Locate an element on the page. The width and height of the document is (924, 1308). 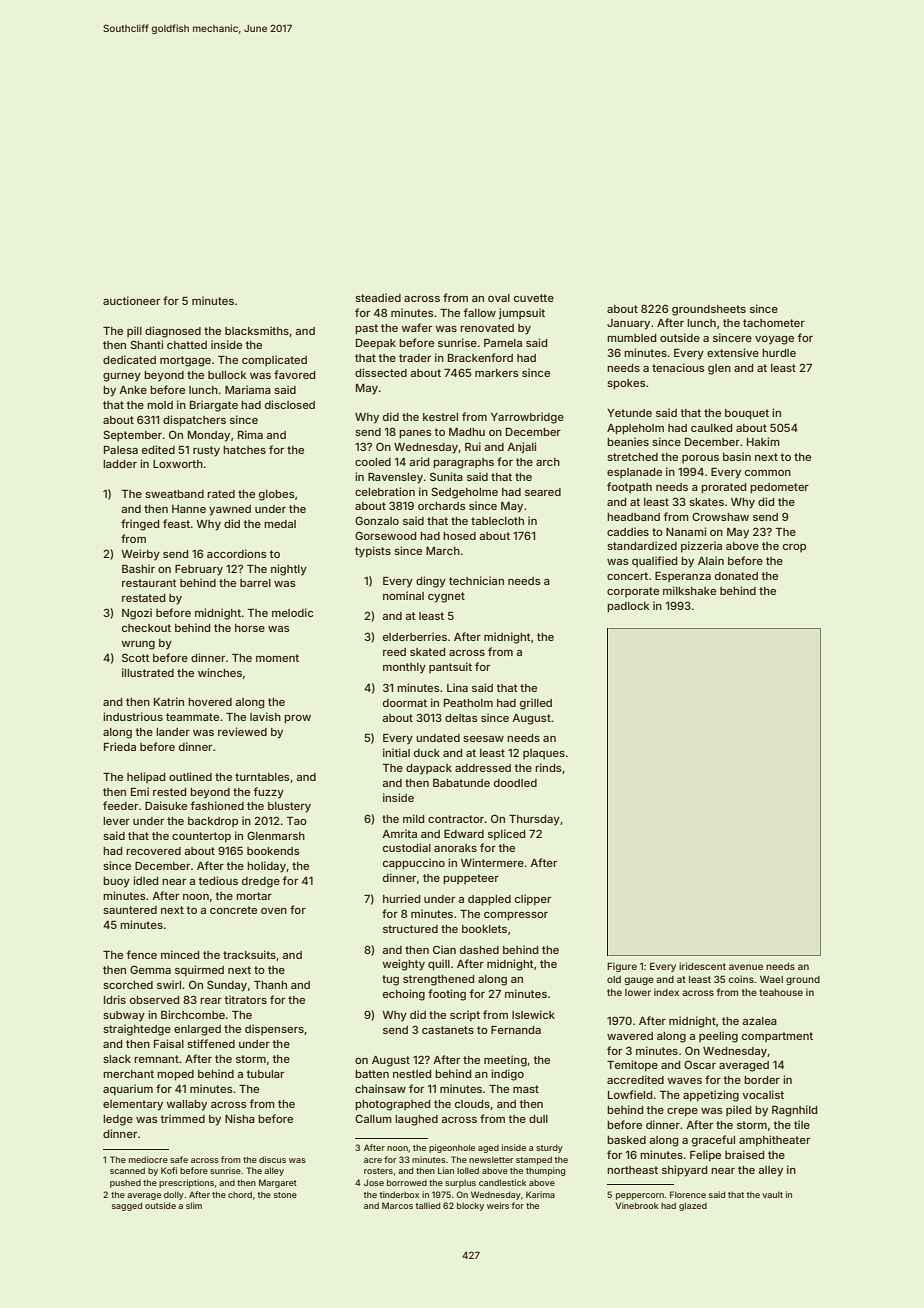
ladder is located at coordinates (120, 464).
